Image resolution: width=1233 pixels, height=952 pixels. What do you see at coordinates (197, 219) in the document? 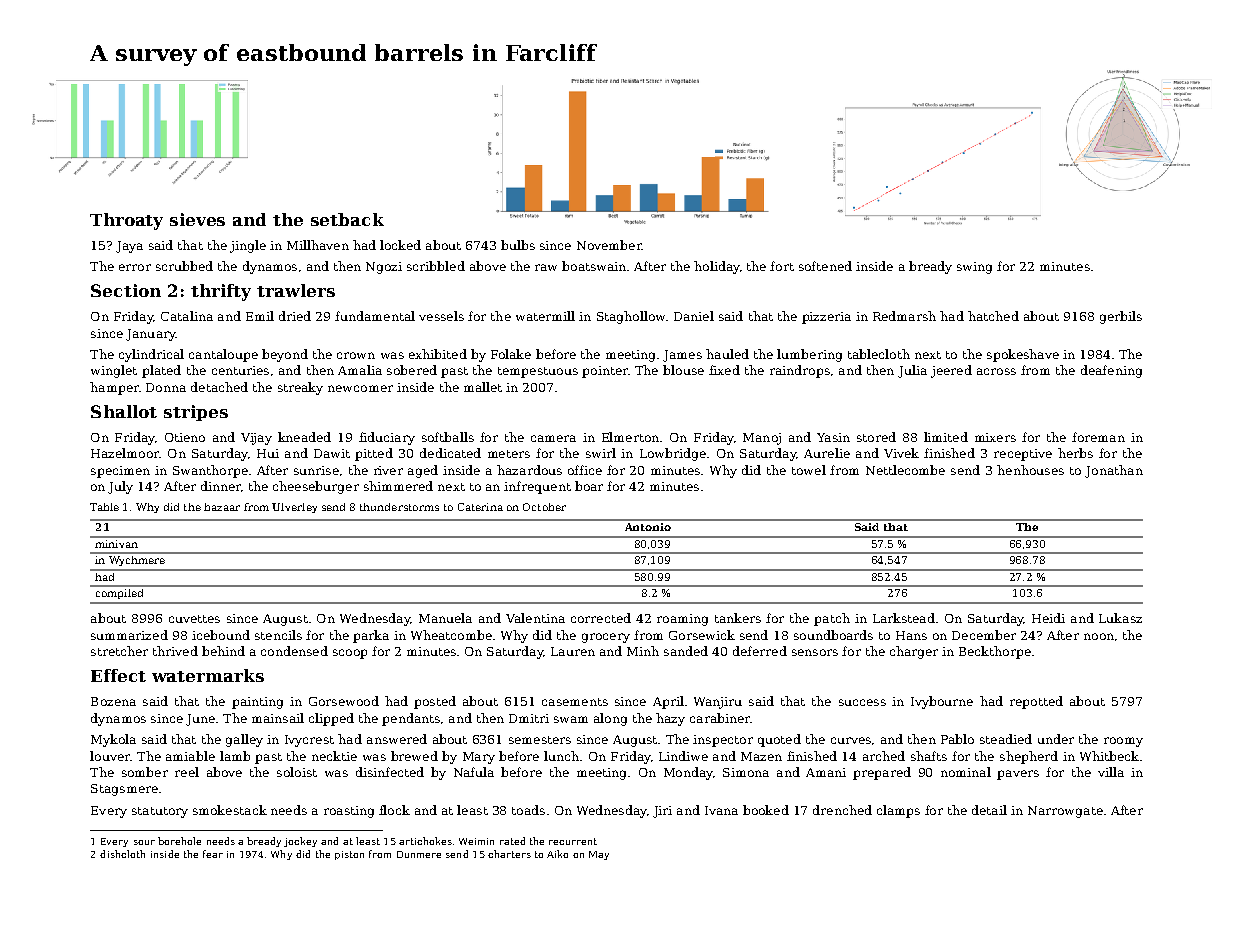
I see `sieves` at bounding box center [197, 219].
